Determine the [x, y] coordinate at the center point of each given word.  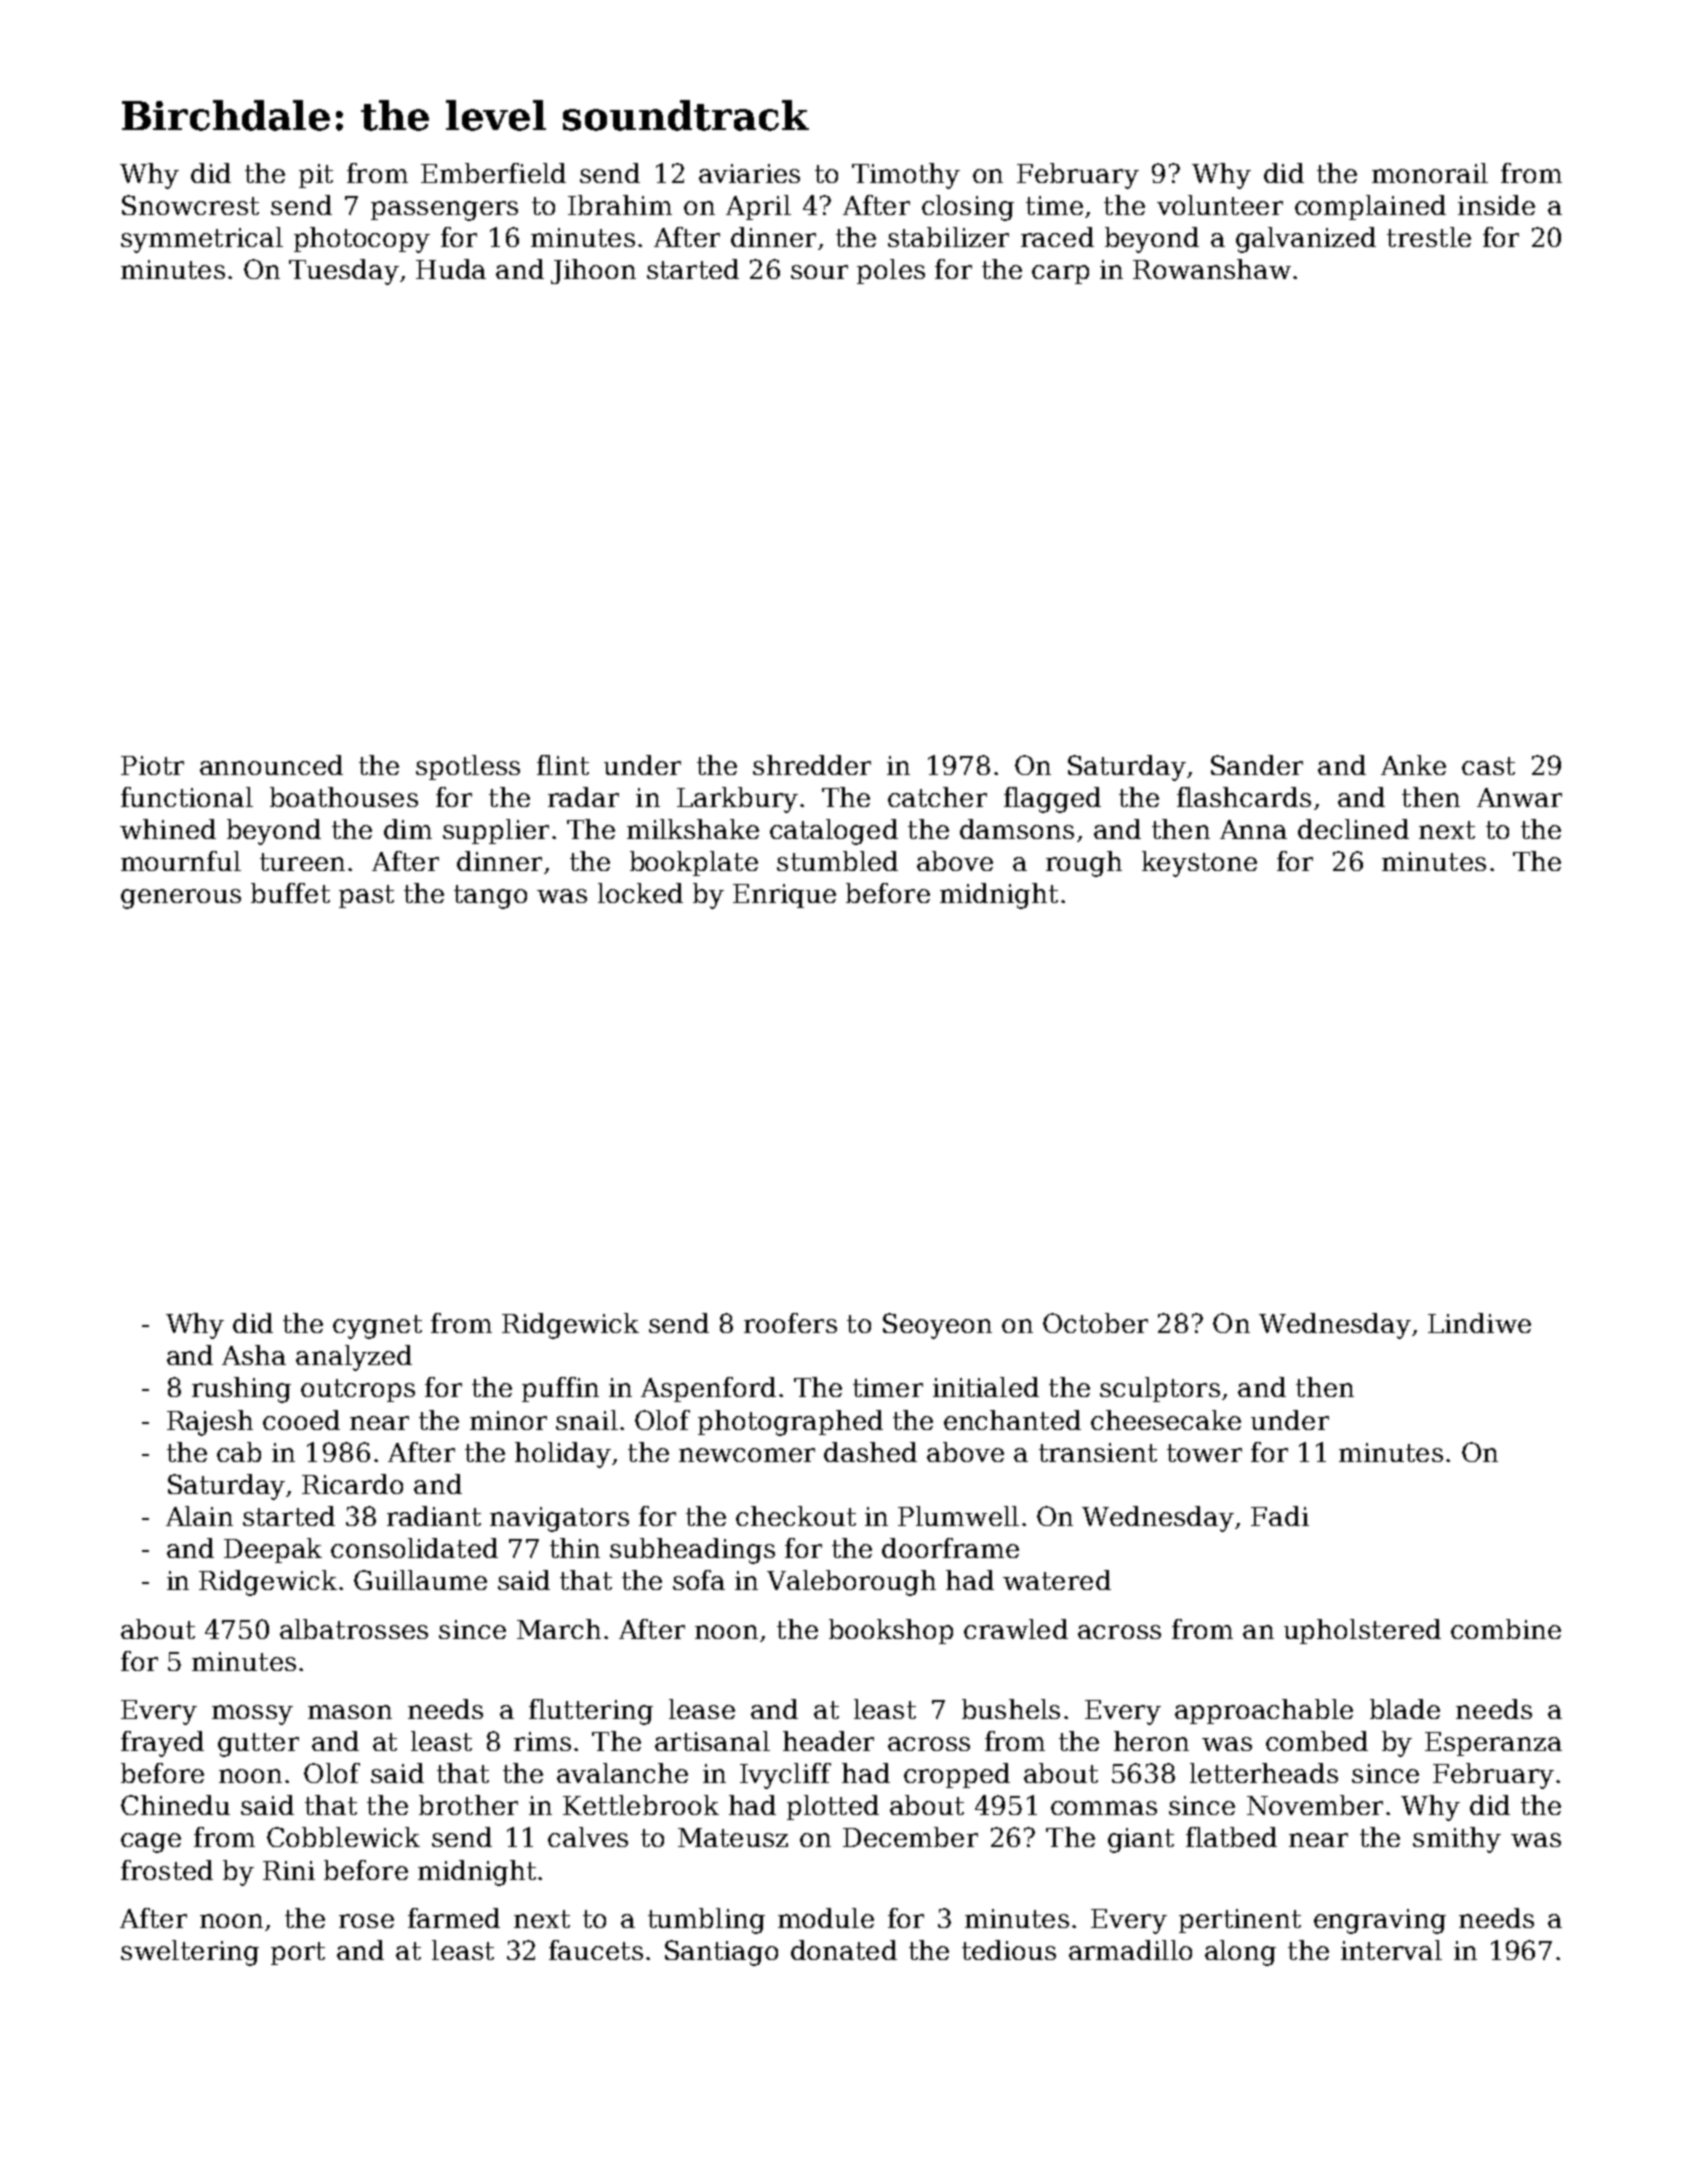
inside [1496, 205]
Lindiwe [1479, 1323]
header [828, 1741]
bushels [1011, 1709]
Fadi [1280, 1516]
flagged [1052, 800]
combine [1506, 1629]
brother [468, 1805]
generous [181, 899]
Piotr [152, 765]
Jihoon [593, 271]
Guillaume [420, 1580]
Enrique [784, 896]
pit [316, 176]
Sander [1257, 765]
